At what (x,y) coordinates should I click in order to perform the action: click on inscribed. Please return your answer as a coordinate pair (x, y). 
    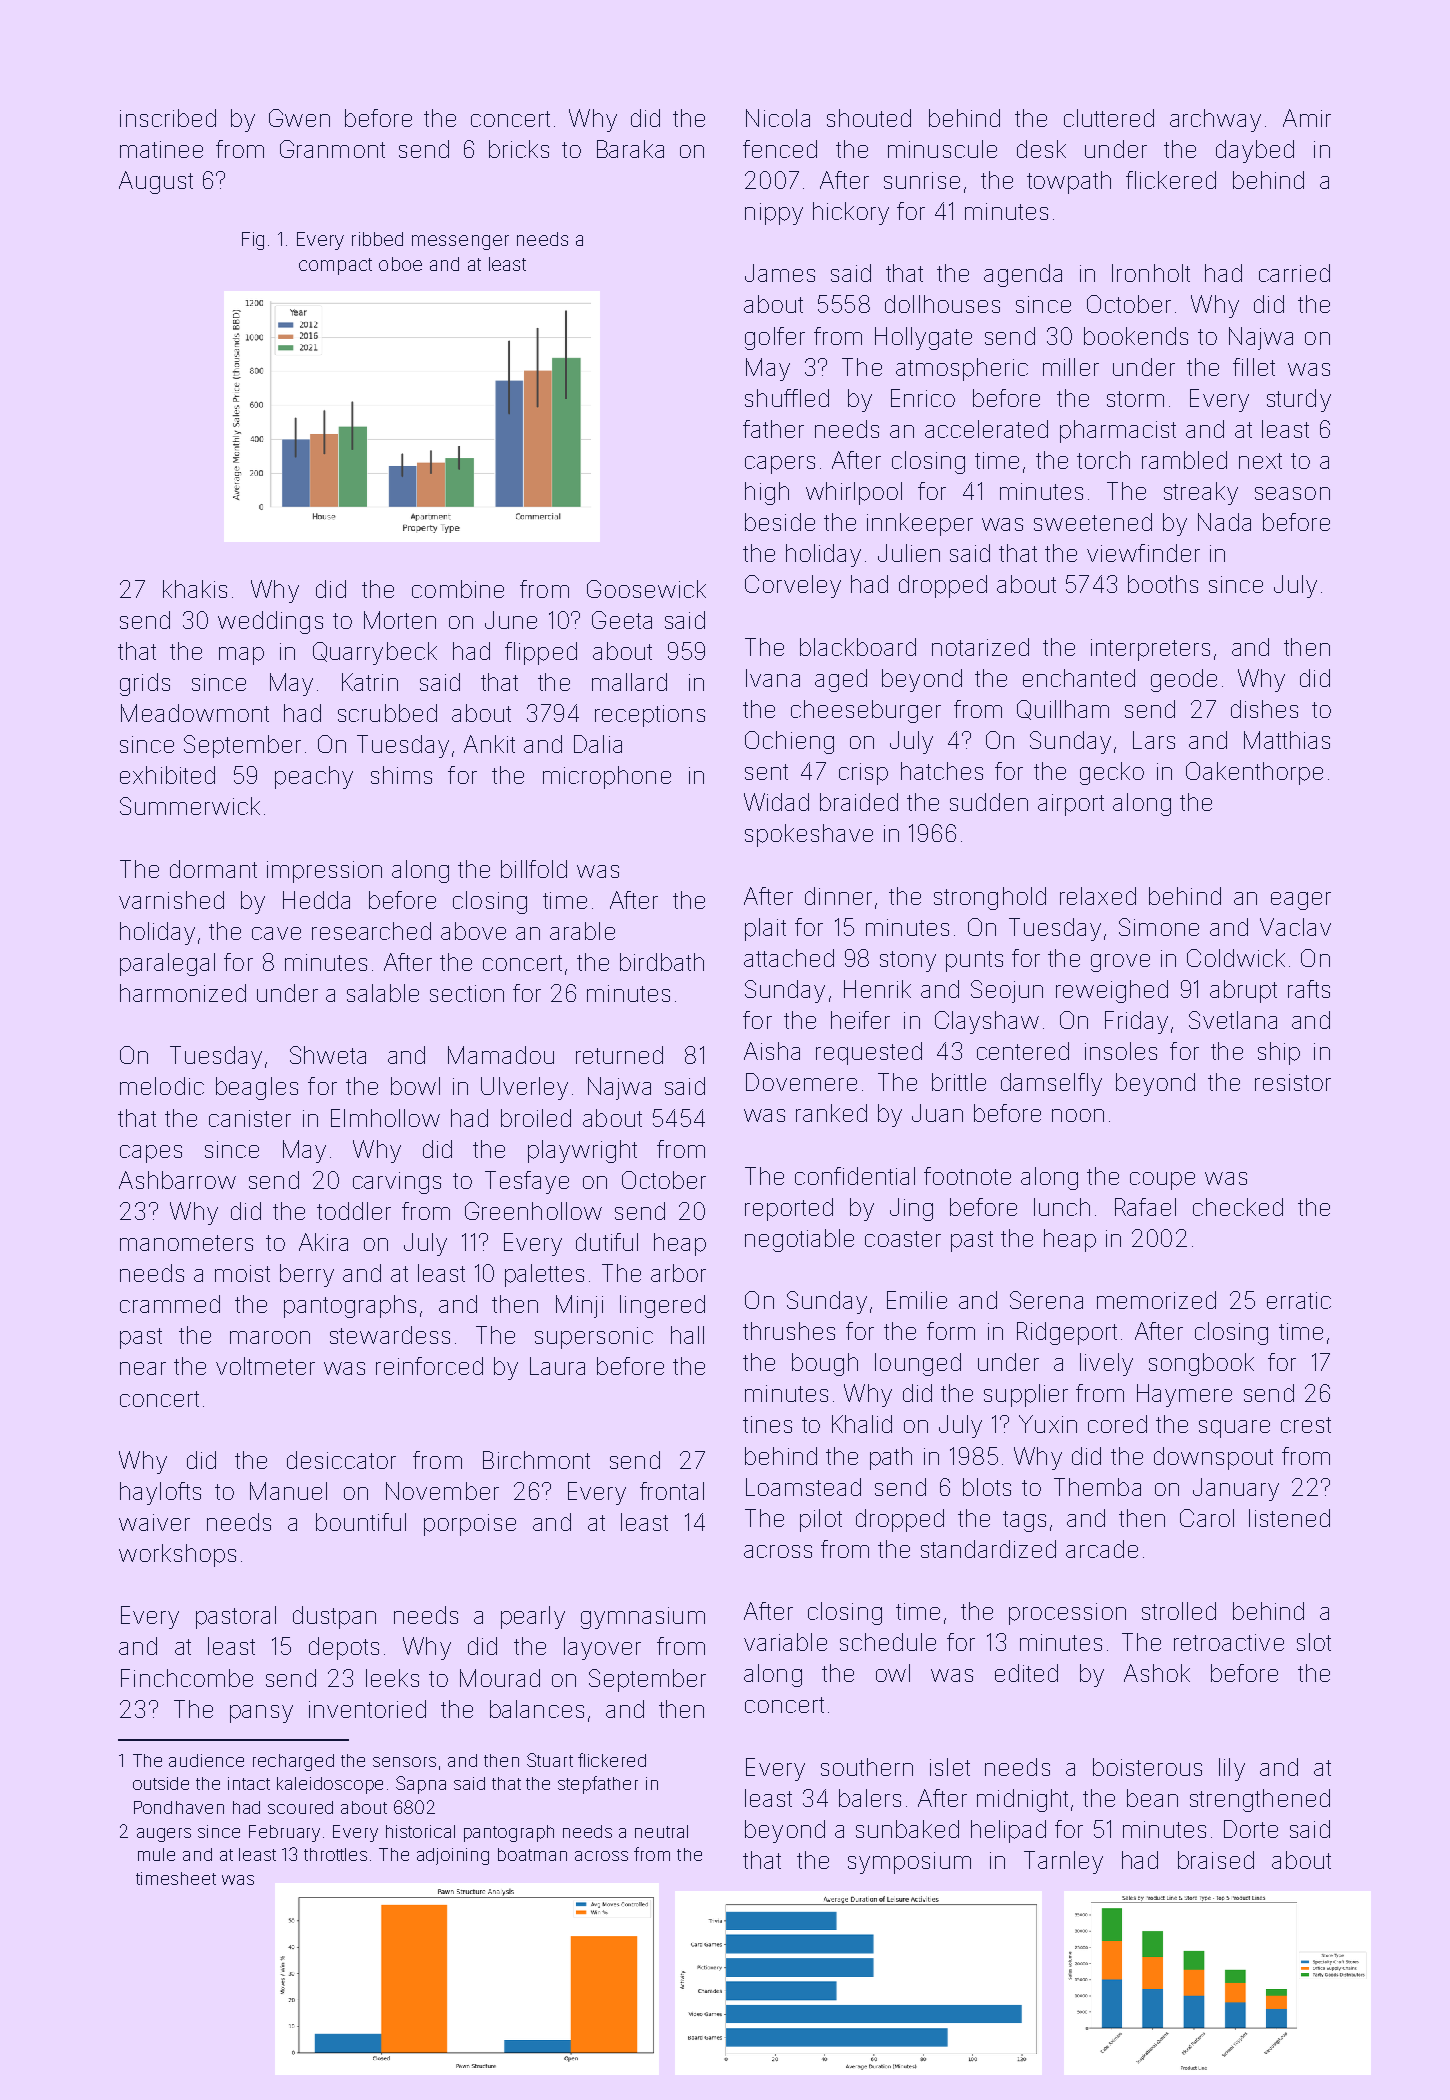
    Looking at the image, I should click on (168, 118).
